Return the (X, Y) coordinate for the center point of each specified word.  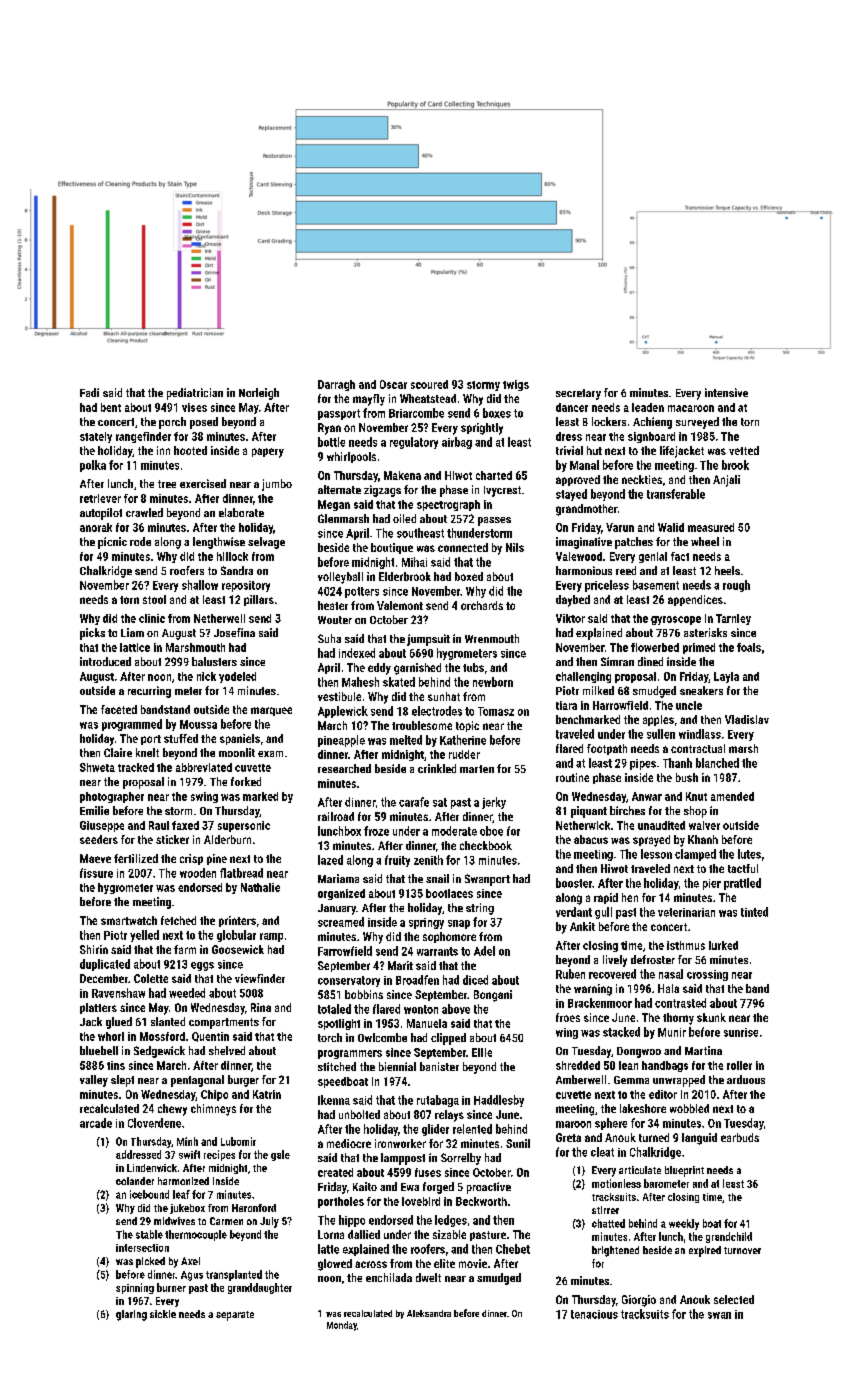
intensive (726, 392)
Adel (484, 951)
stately (96, 437)
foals (749, 647)
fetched (178, 920)
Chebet (513, 1249)
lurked (723, 945)
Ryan (329, 429)
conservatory (349, 981)
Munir (672, 1032)
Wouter (335, 620)
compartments (224, 1023)
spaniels (240, 739)
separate (235, 1316)
